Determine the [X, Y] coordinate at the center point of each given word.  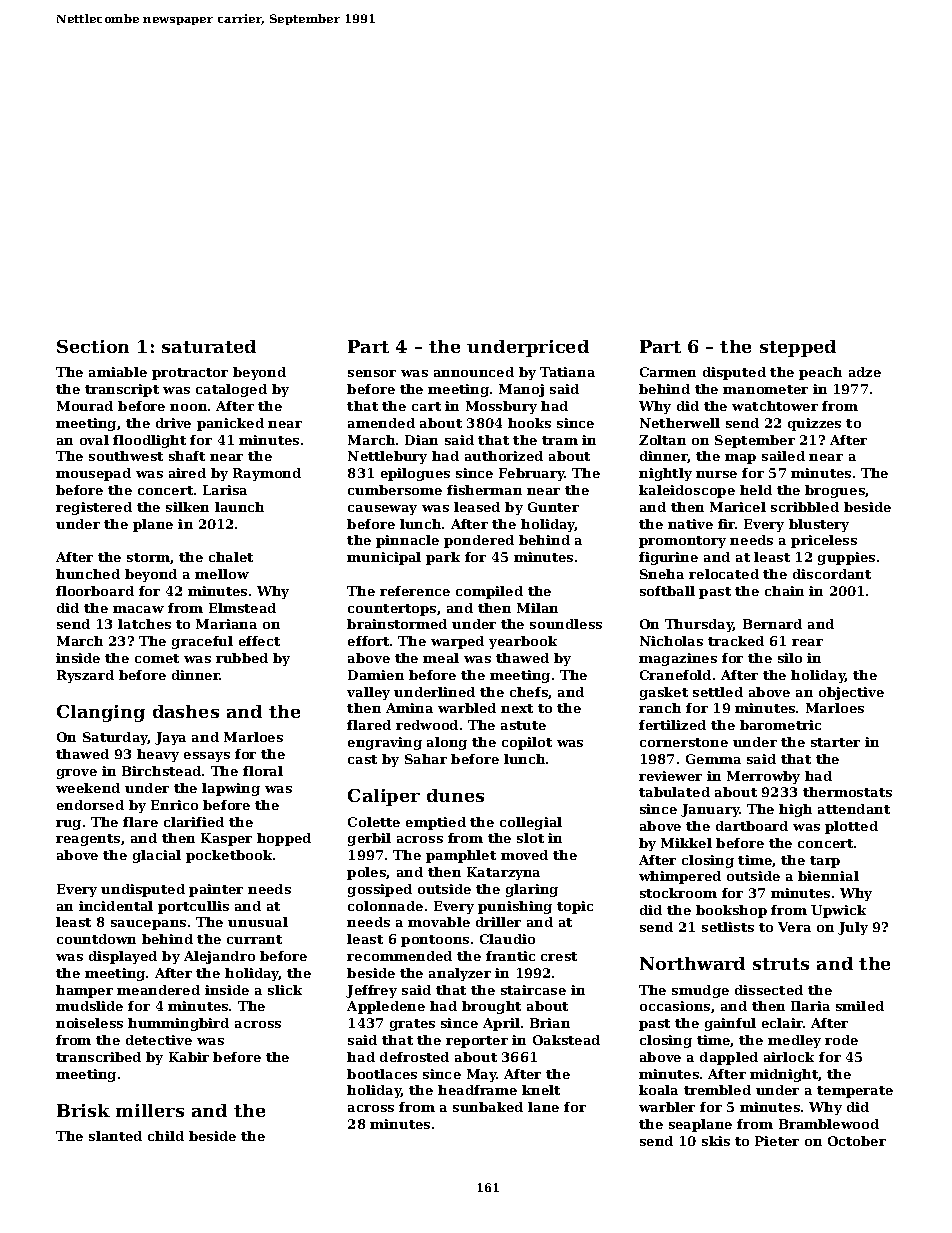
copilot [527, 743]
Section [93, 346]
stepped [798, 348]
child [166, 1136]
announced [474, 372]
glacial [157, 856]
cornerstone [684, 742]
